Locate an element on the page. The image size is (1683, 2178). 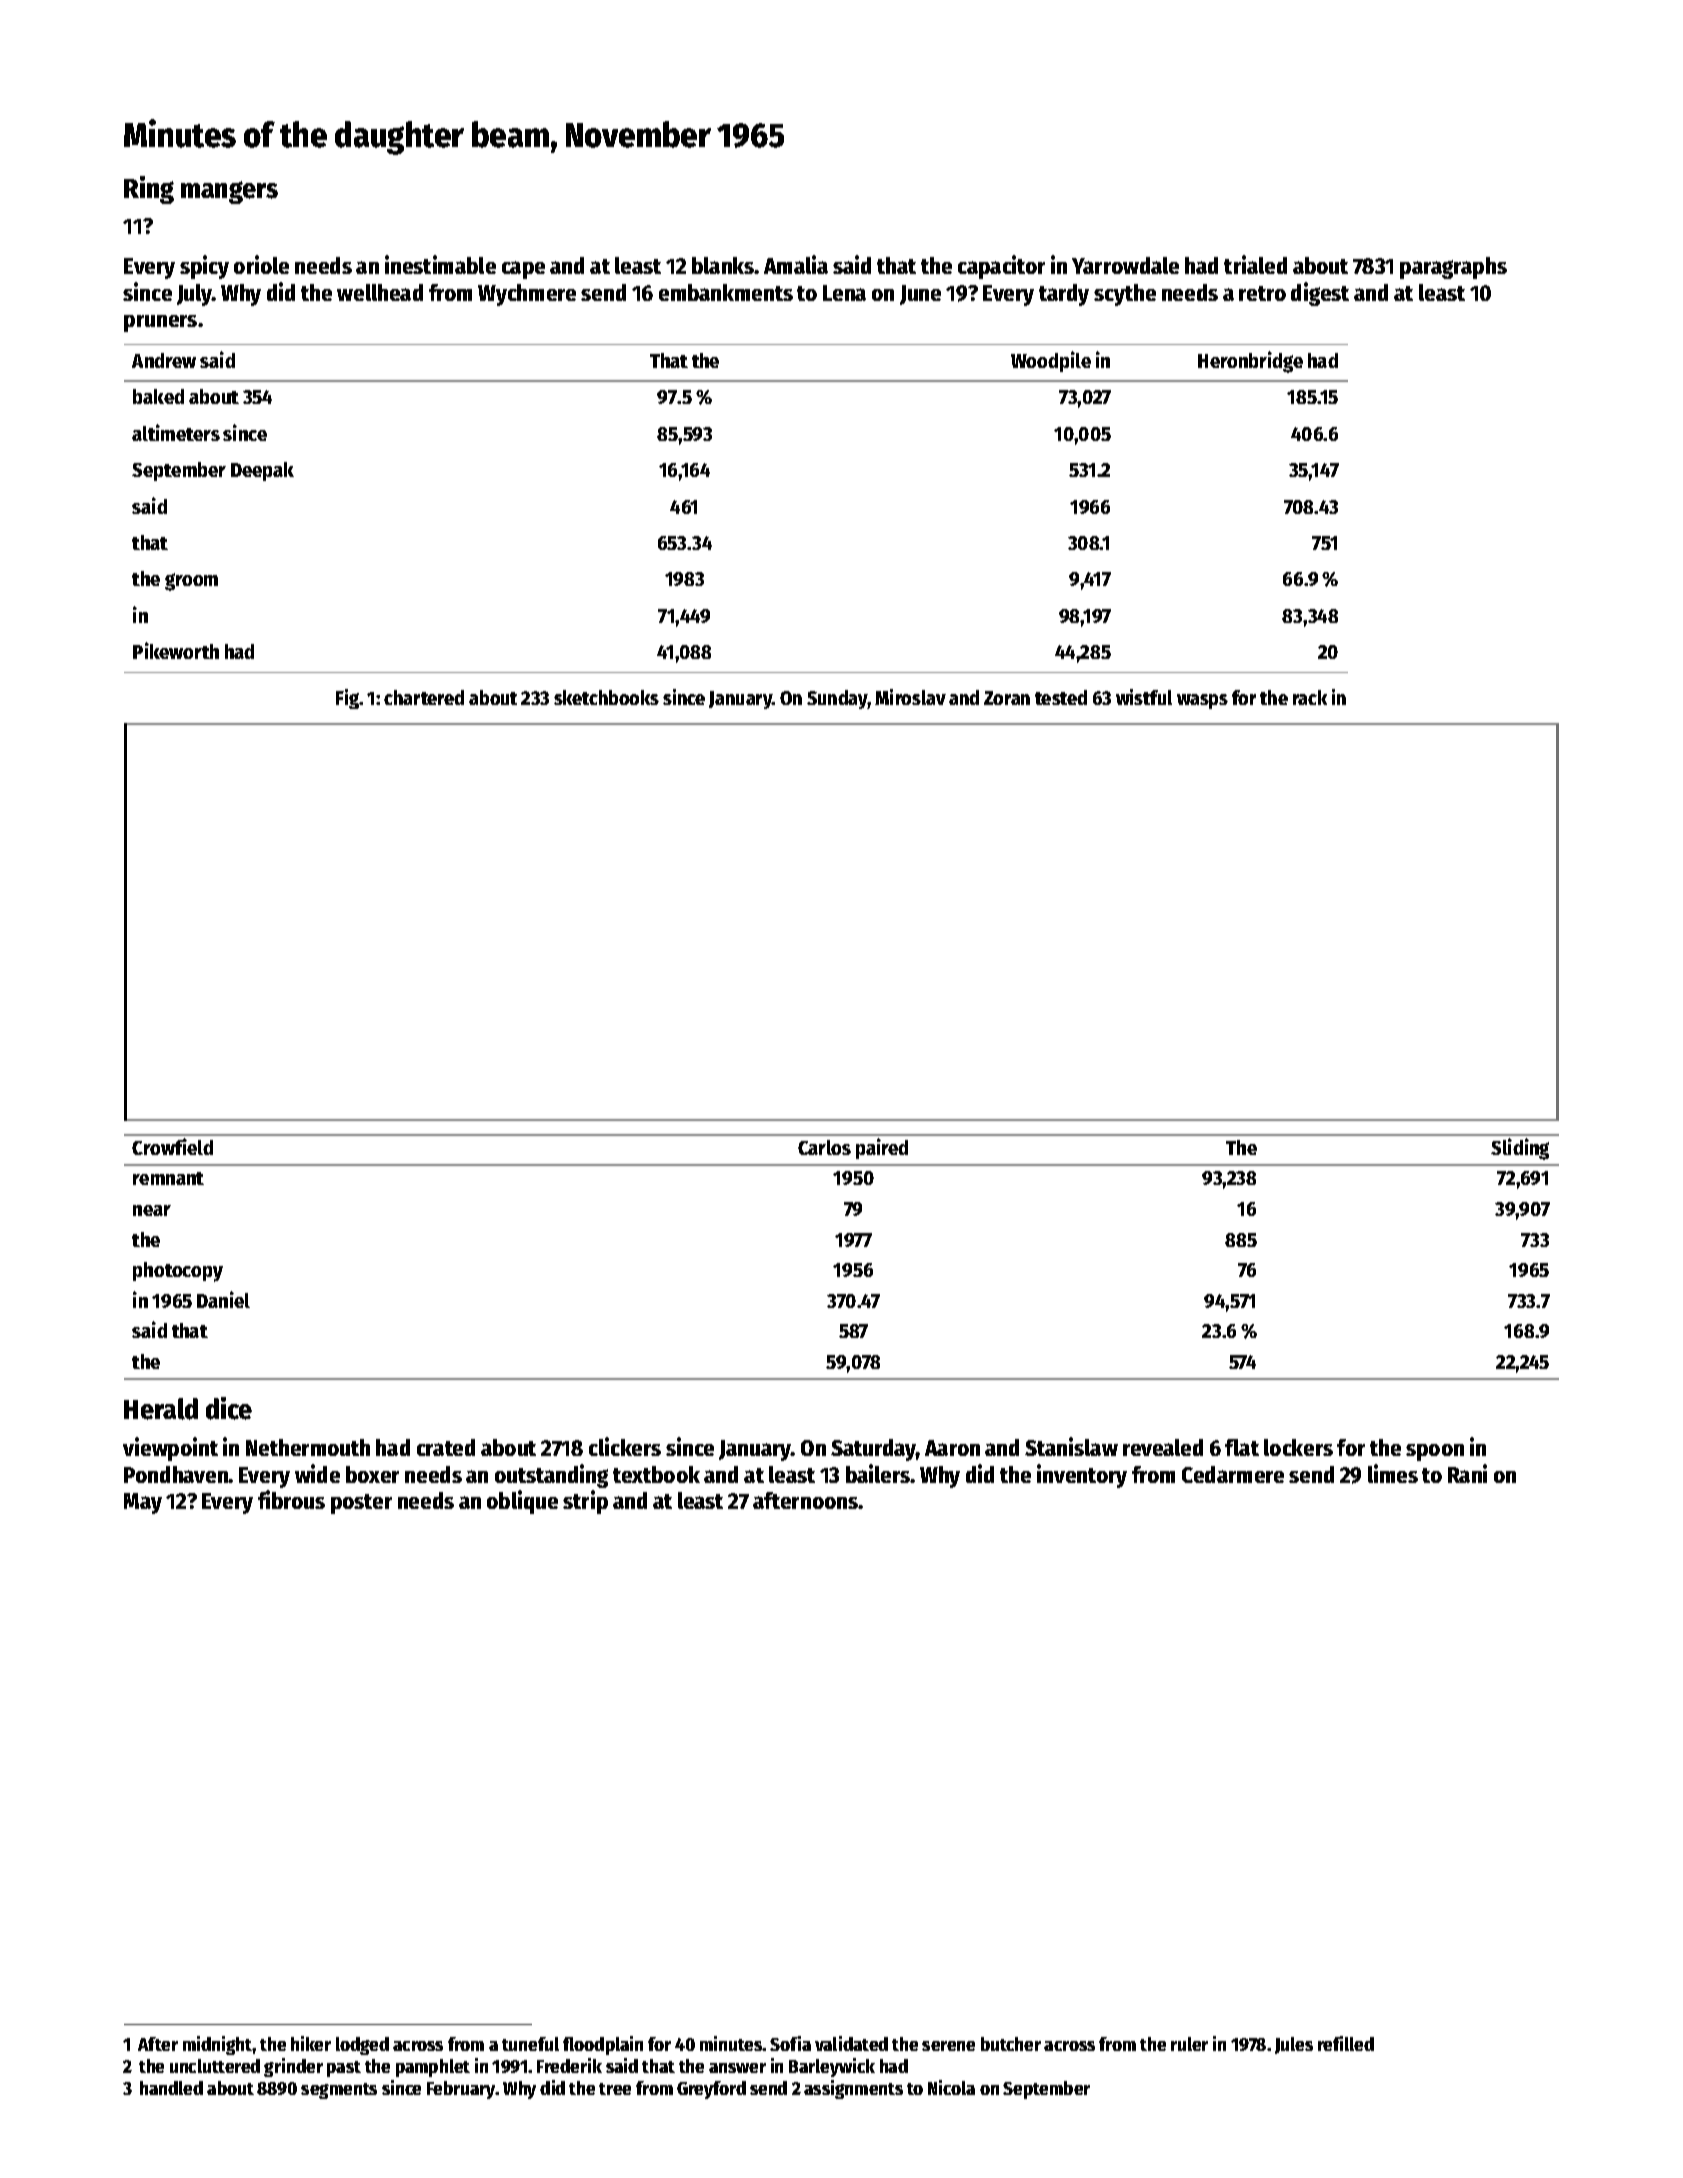
digest is located at coordinates (1320, 294).
